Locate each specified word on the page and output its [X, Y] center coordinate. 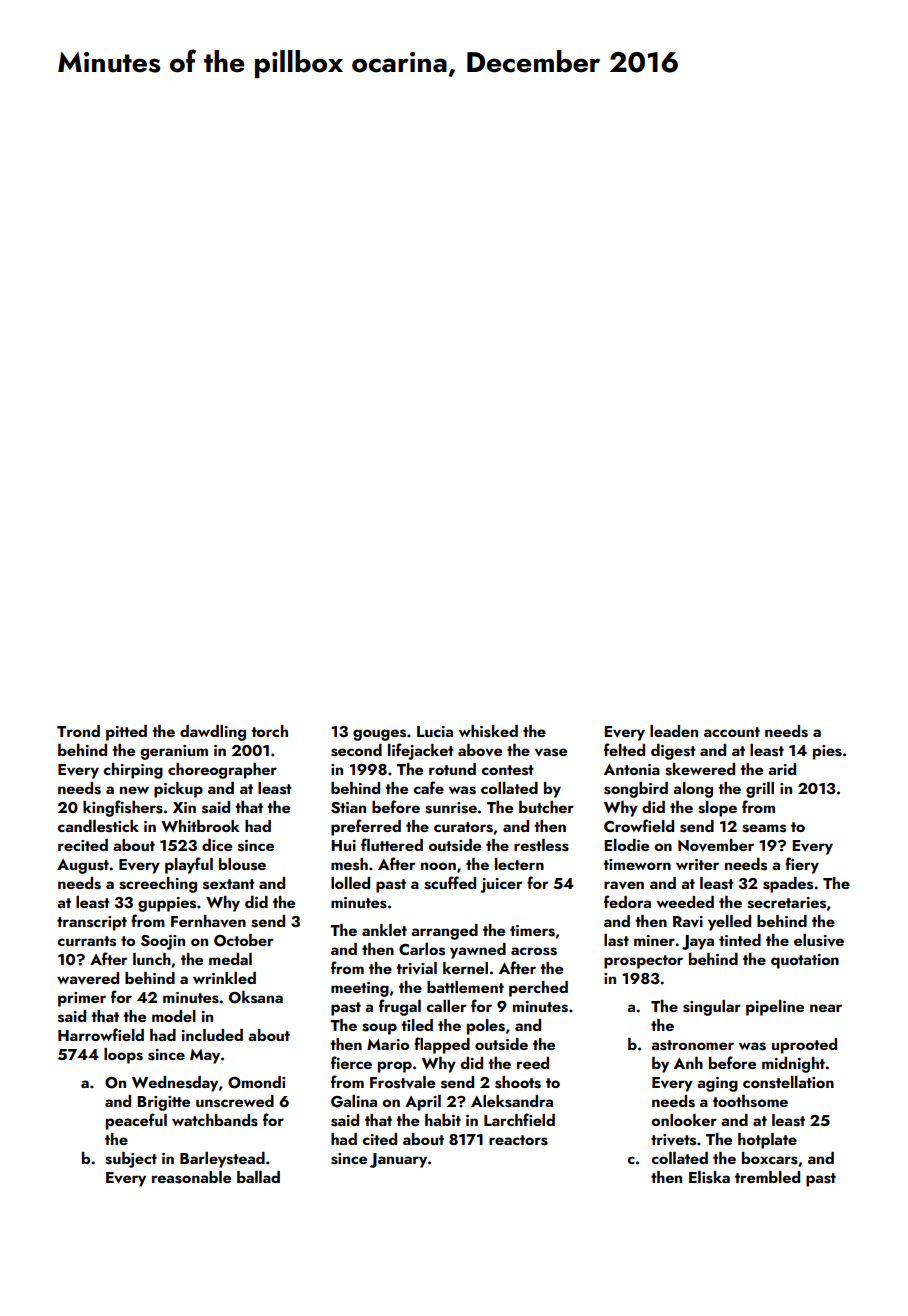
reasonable [191, 1177]
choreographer [222, 771]
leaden [674, 731]
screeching [158, 885]
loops [123, 1056]
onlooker [684, 1120]
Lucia [435, 731]
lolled [350, 883]
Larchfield [519, 1119]
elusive [819, 940]
